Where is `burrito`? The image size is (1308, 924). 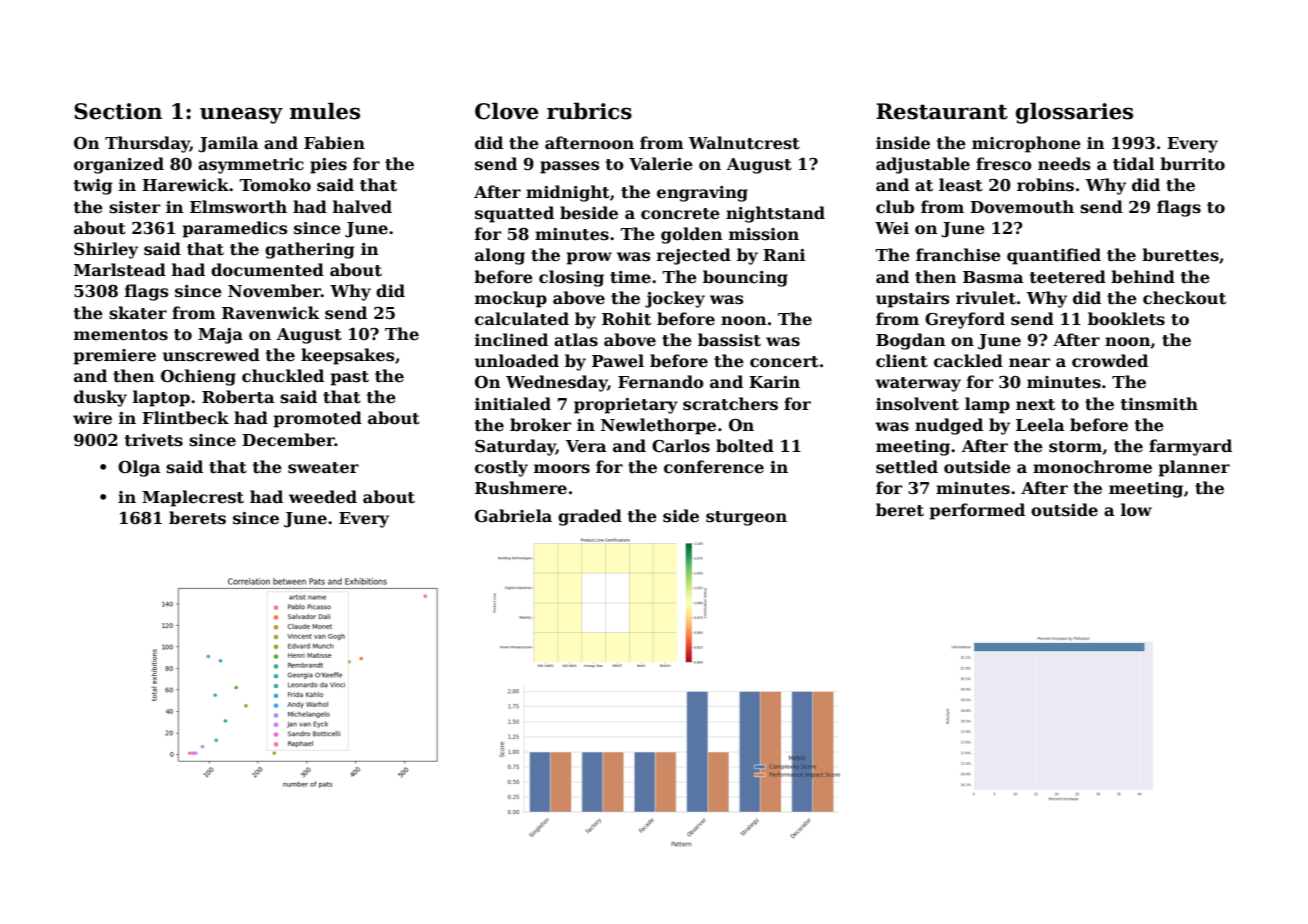
burrito is located at coordinates (1192, 164).
